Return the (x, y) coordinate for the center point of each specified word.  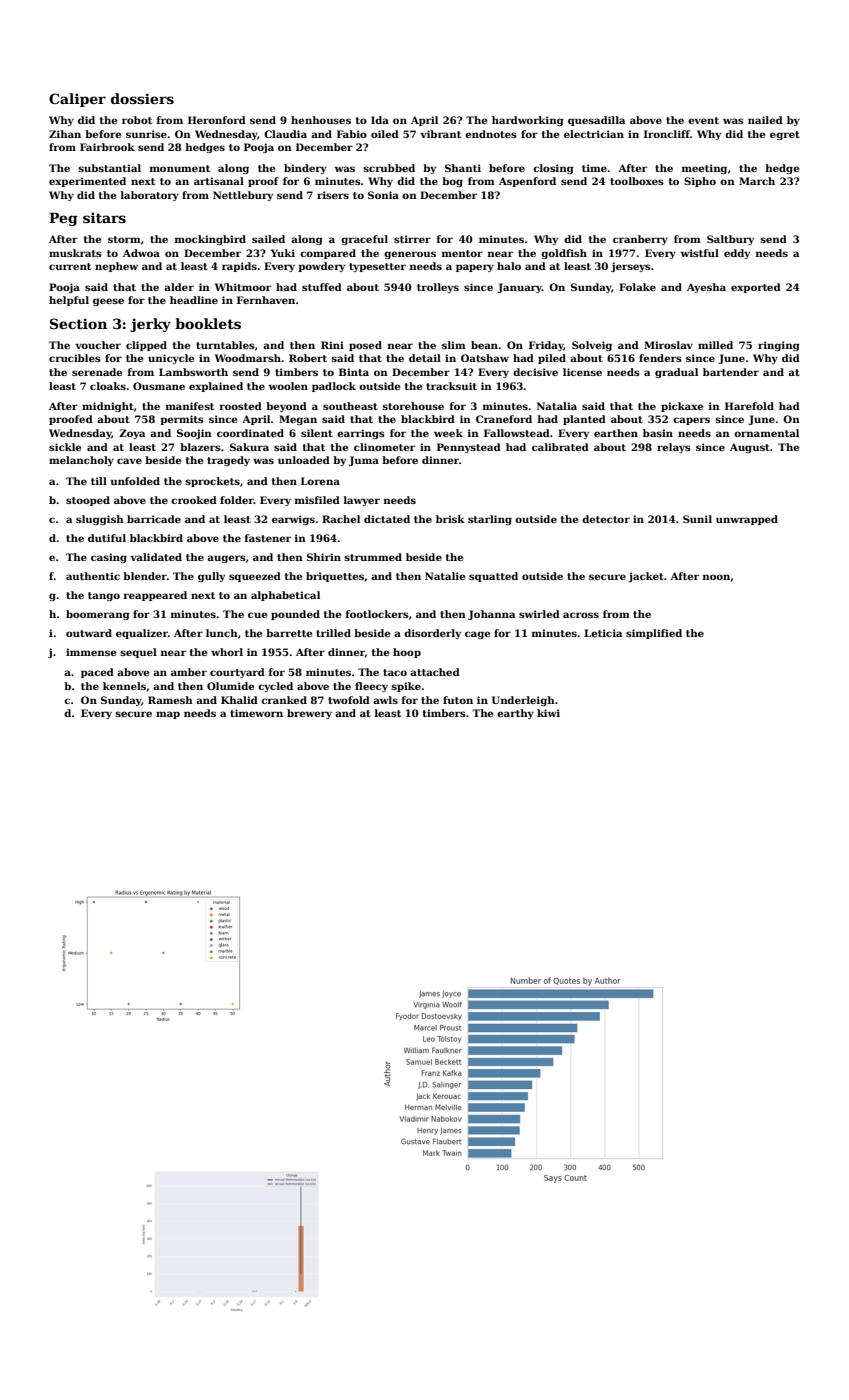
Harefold (749, 406)
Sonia (383, 195)
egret (785, 135)
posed (365, 346)
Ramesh (170, 700)
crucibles (75, 358)
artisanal (219, 181)
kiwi (548, 713)
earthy (515, 714)
